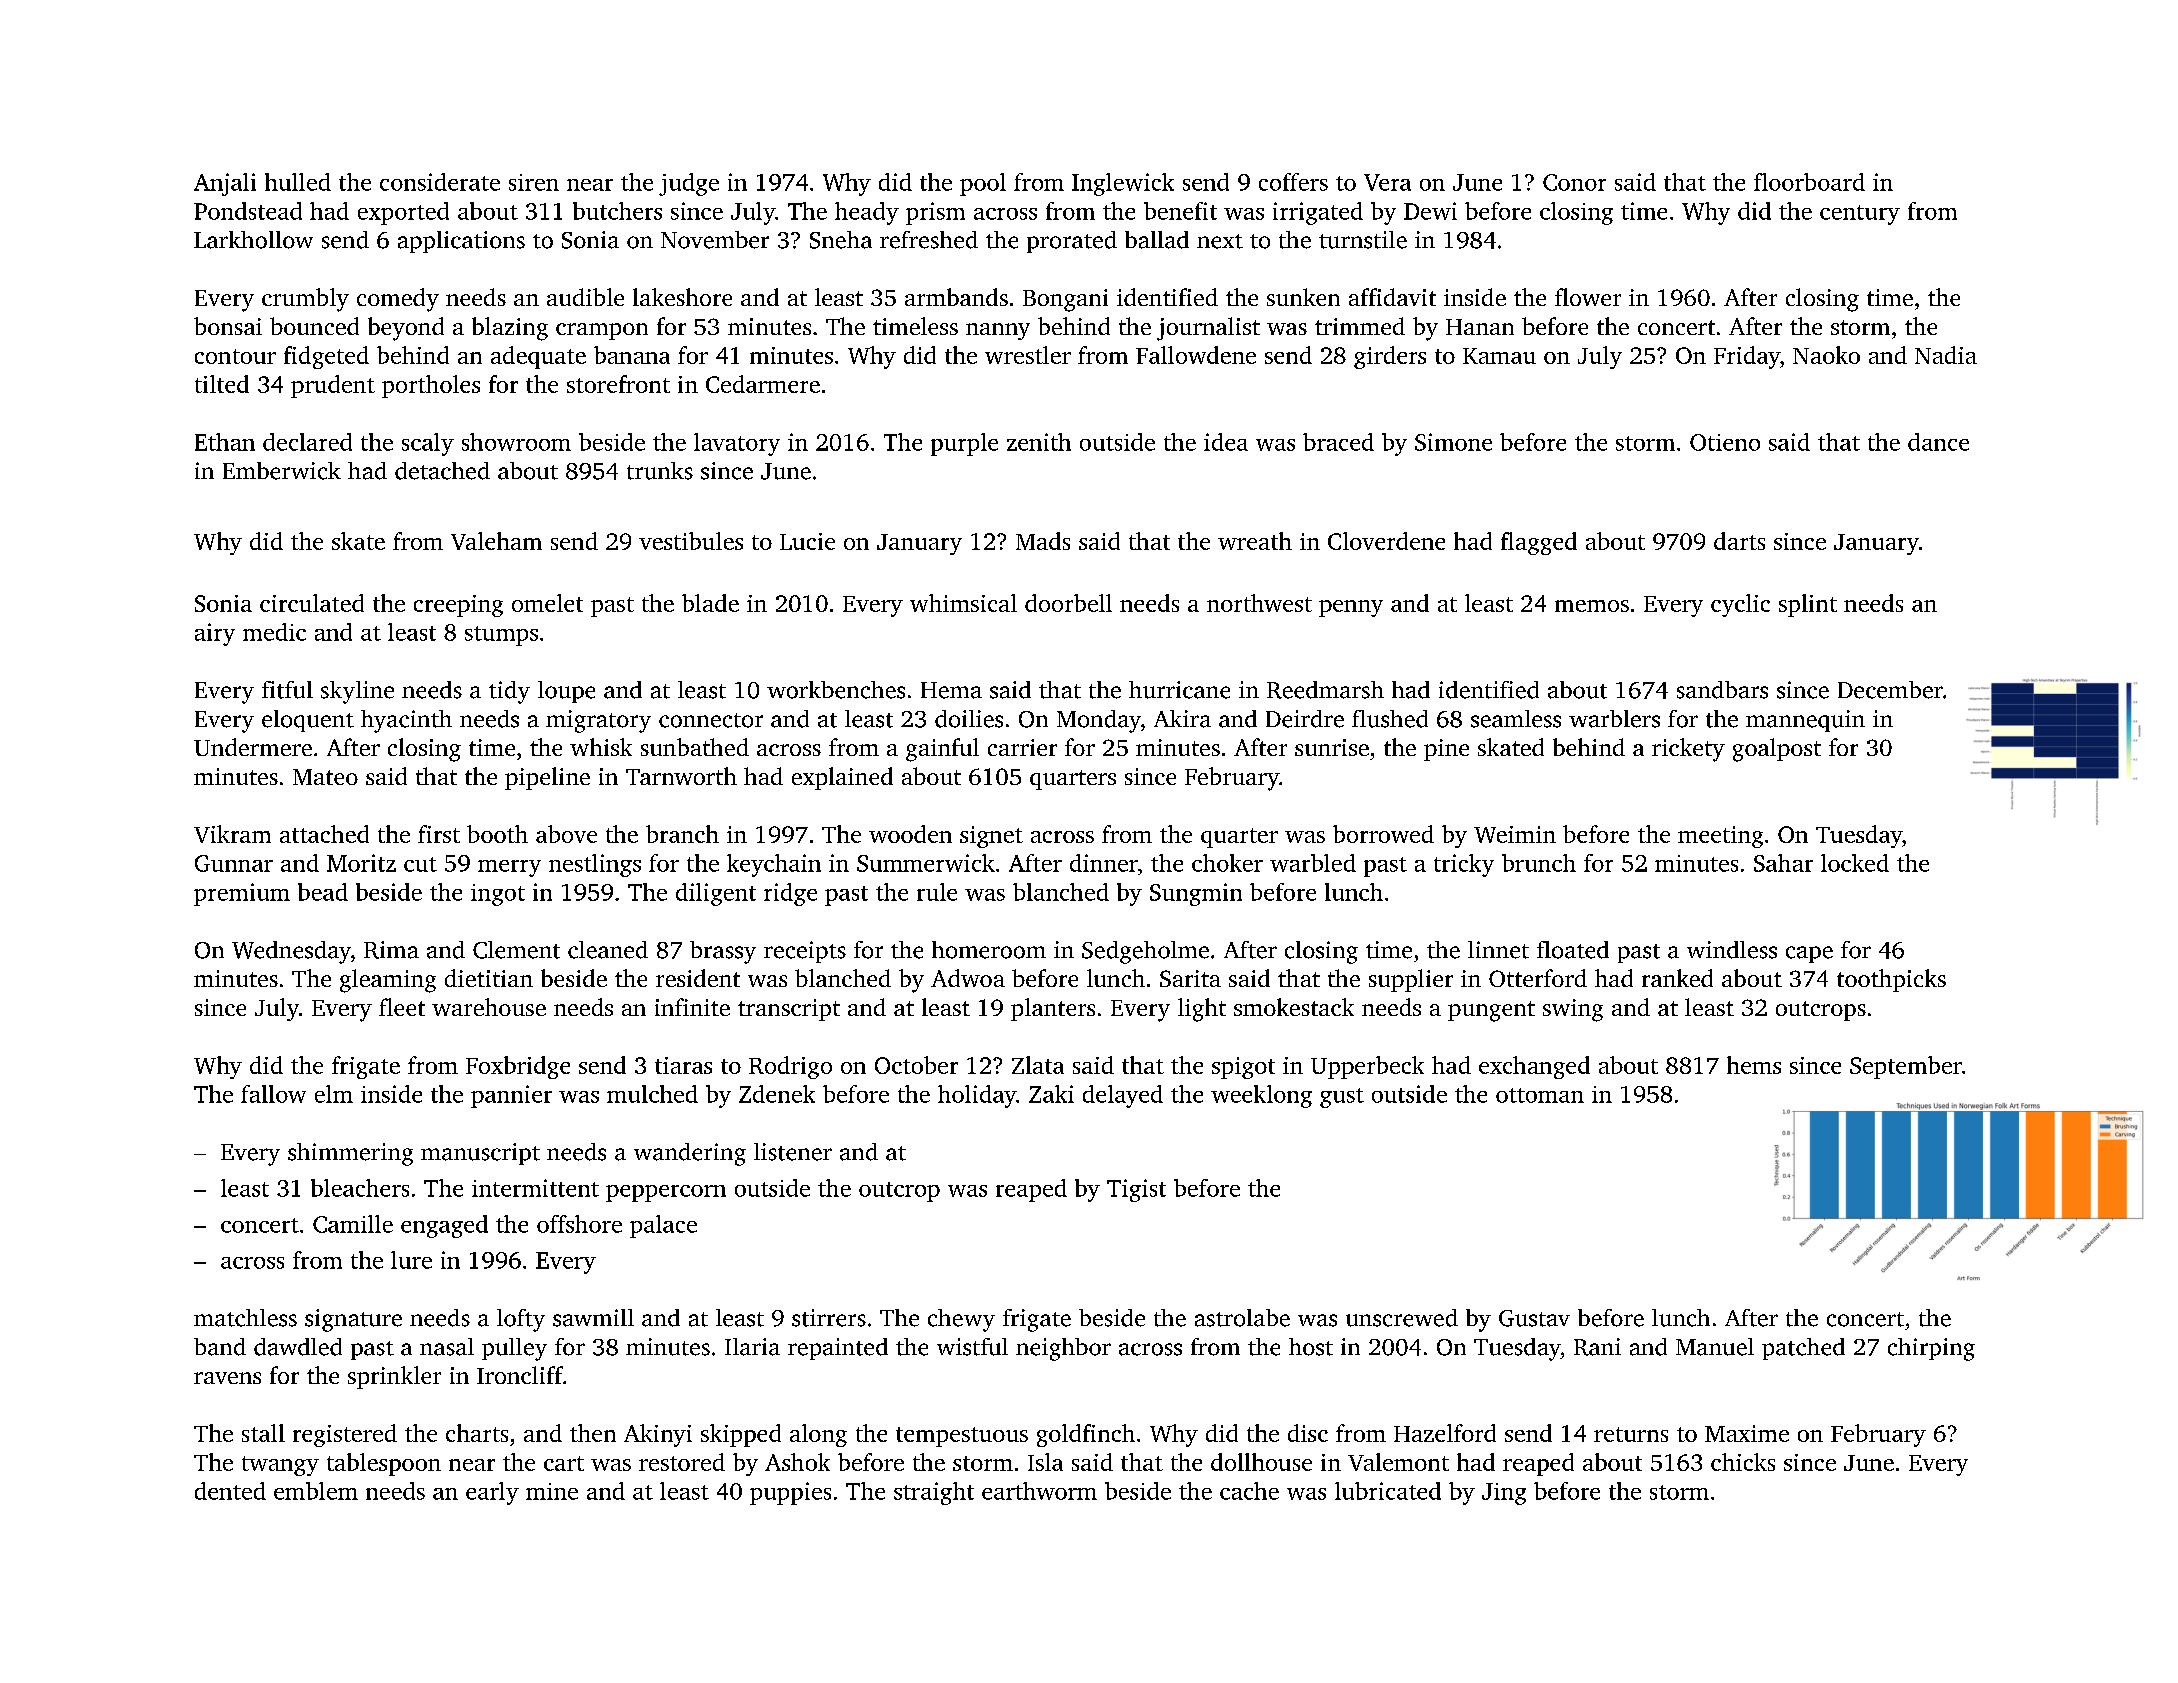 This page has height=1683, width=2178. Describe the element at coordinates (1826, 355) in the page. I see `Naoko` at that location.
